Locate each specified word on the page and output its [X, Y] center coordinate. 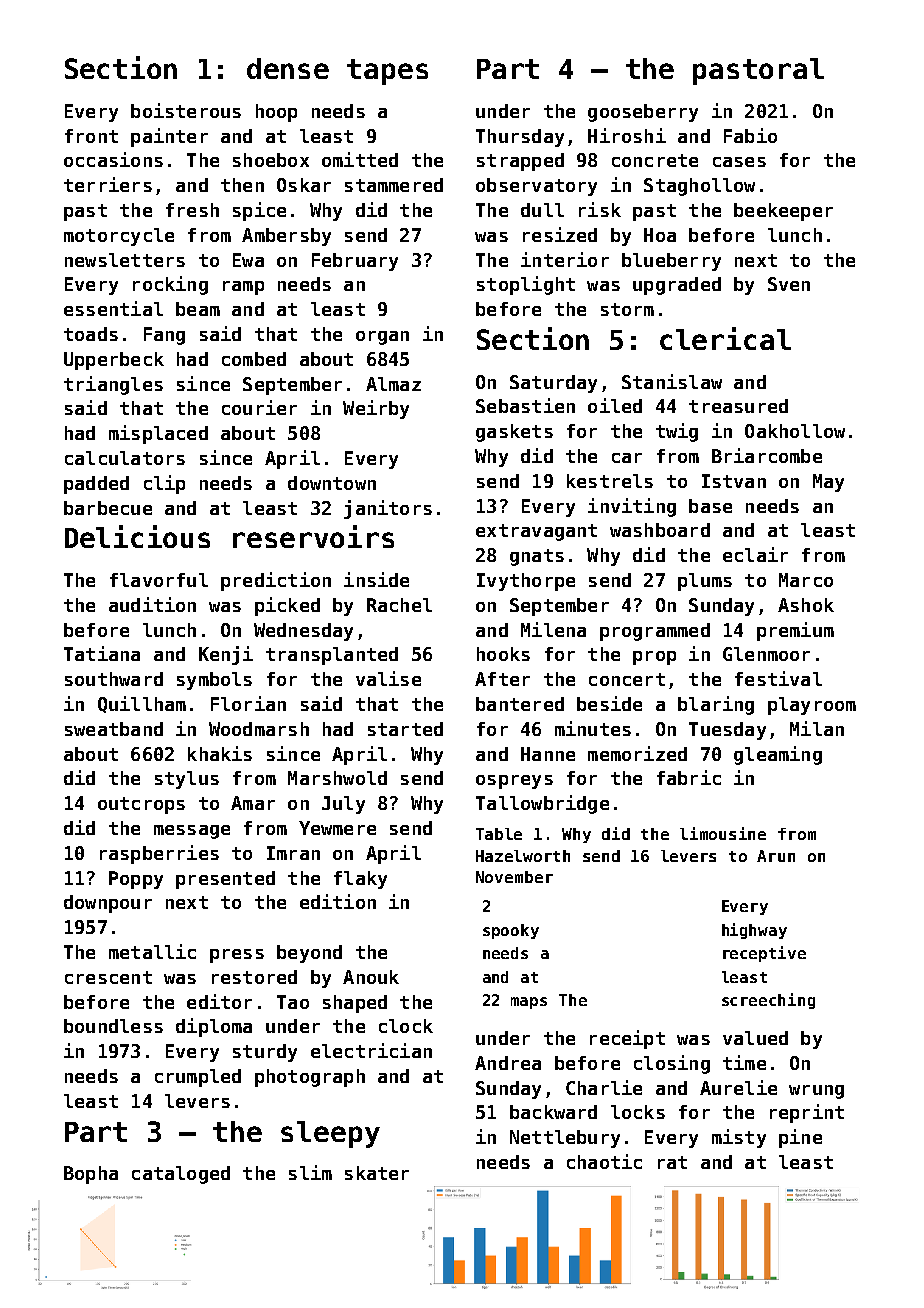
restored [254, 977]
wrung [816, 1092]
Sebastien [525, 405]
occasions [113, 159]
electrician [371, 1050]
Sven [789, 284]
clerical [725, 338]
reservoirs [313, 536]
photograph [310, 1078]
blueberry [671, 262]
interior [565, 259]
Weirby [376, 409]
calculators [125, 458]
